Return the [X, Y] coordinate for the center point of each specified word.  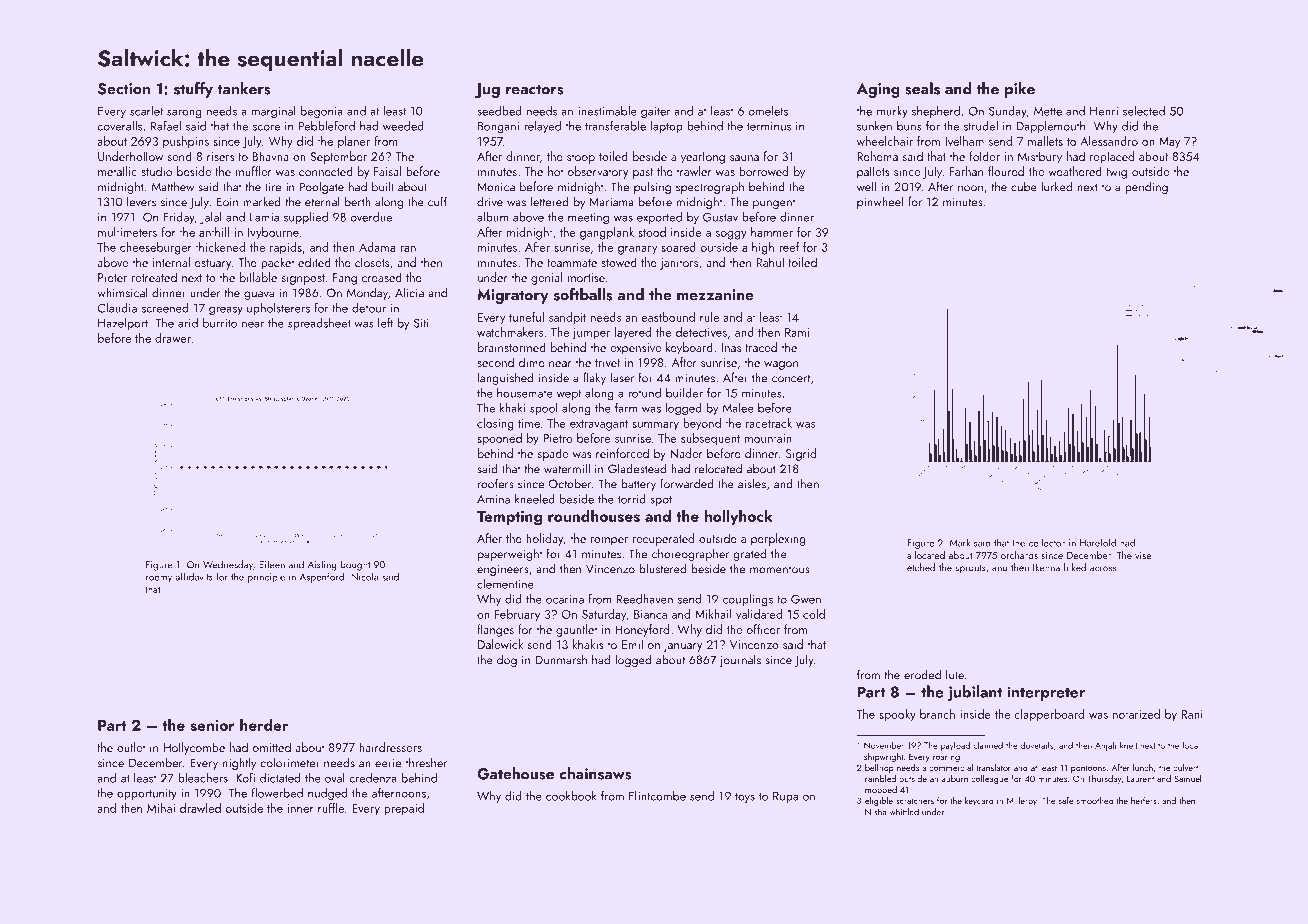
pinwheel [880, 202]
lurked [1056, 186]
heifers [1144, 800]
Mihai [161, 808]
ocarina [565, 599]
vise [1143, 555]
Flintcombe [657, 796]
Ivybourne [273, 233]
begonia [322, 112]
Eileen [272, 564]
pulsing [652, 187]
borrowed [763, 171]
